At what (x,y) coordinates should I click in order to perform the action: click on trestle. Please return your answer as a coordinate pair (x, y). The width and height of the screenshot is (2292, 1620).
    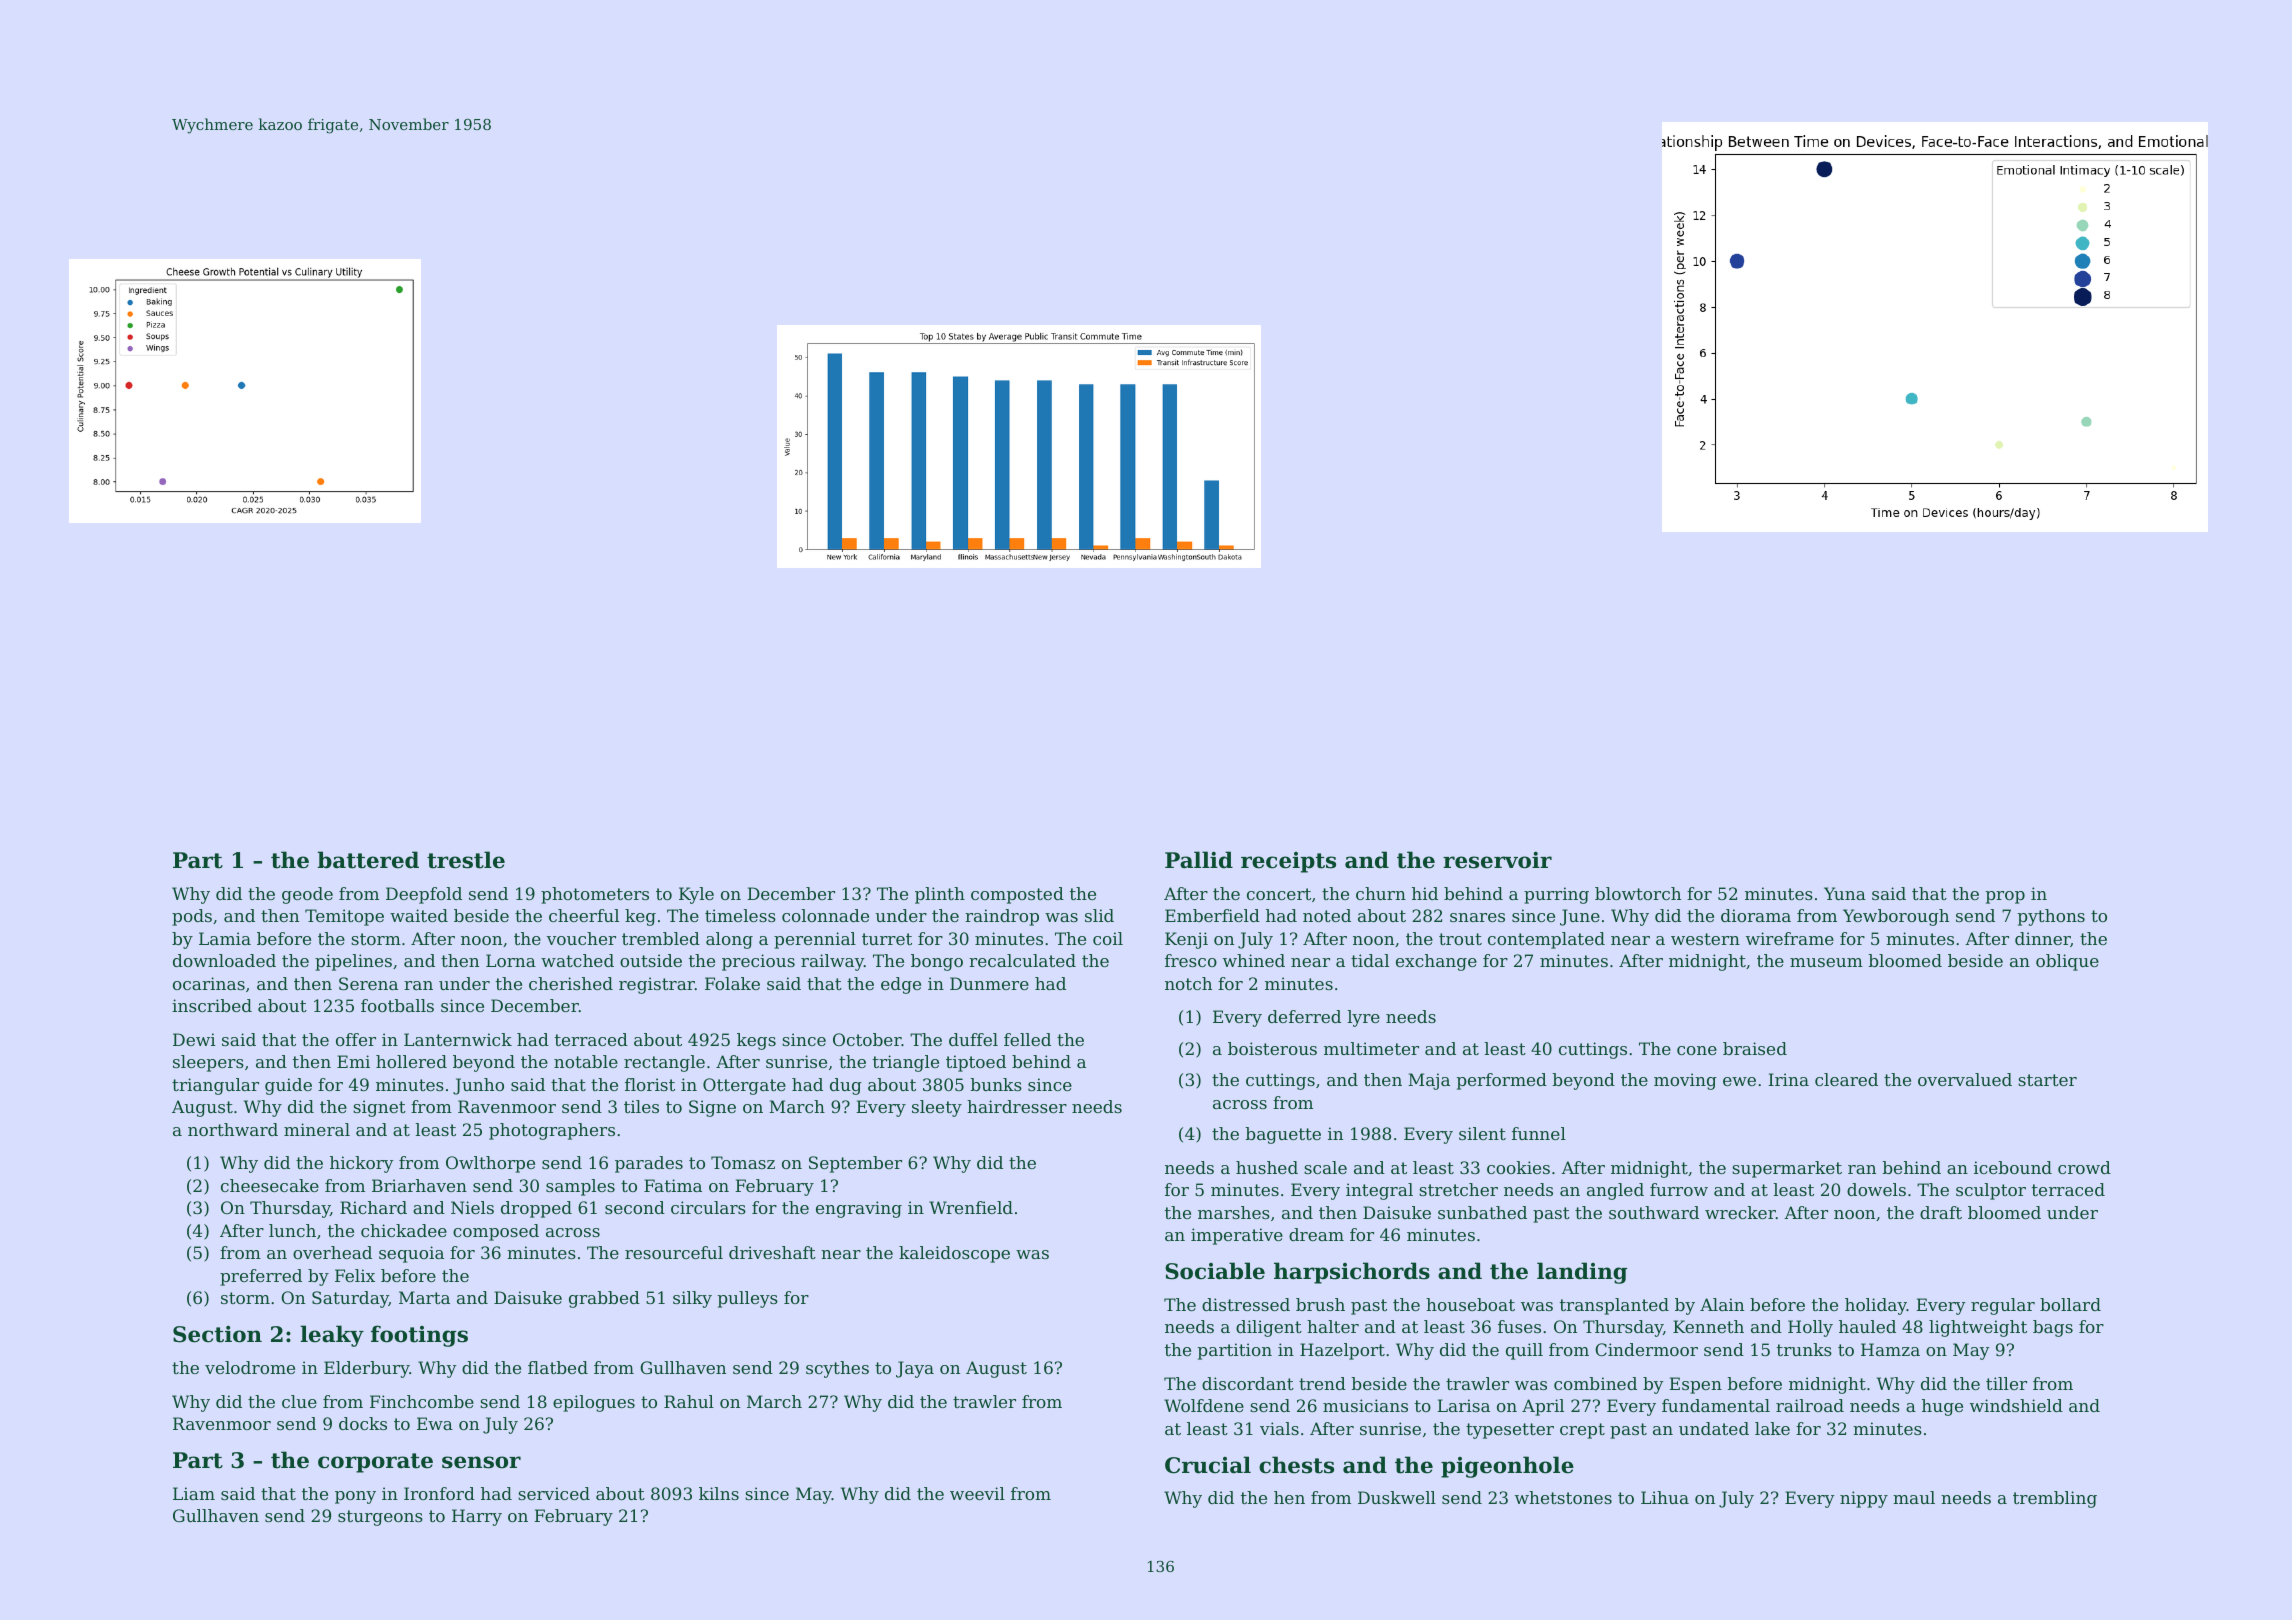
    Looking at the image, I should click on (466, 860).
